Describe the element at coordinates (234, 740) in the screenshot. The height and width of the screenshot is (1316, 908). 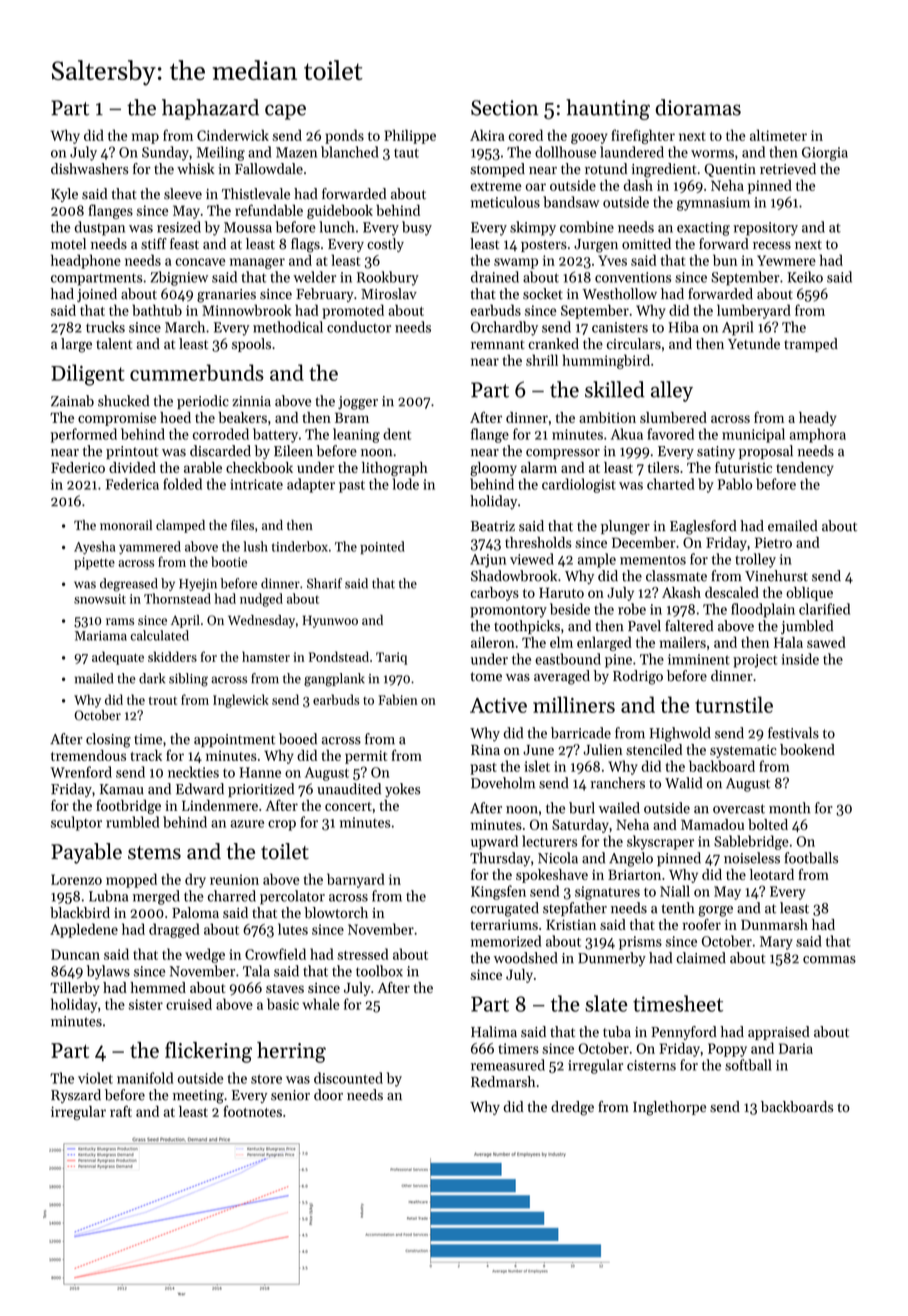
I see `appointment` at that location.
